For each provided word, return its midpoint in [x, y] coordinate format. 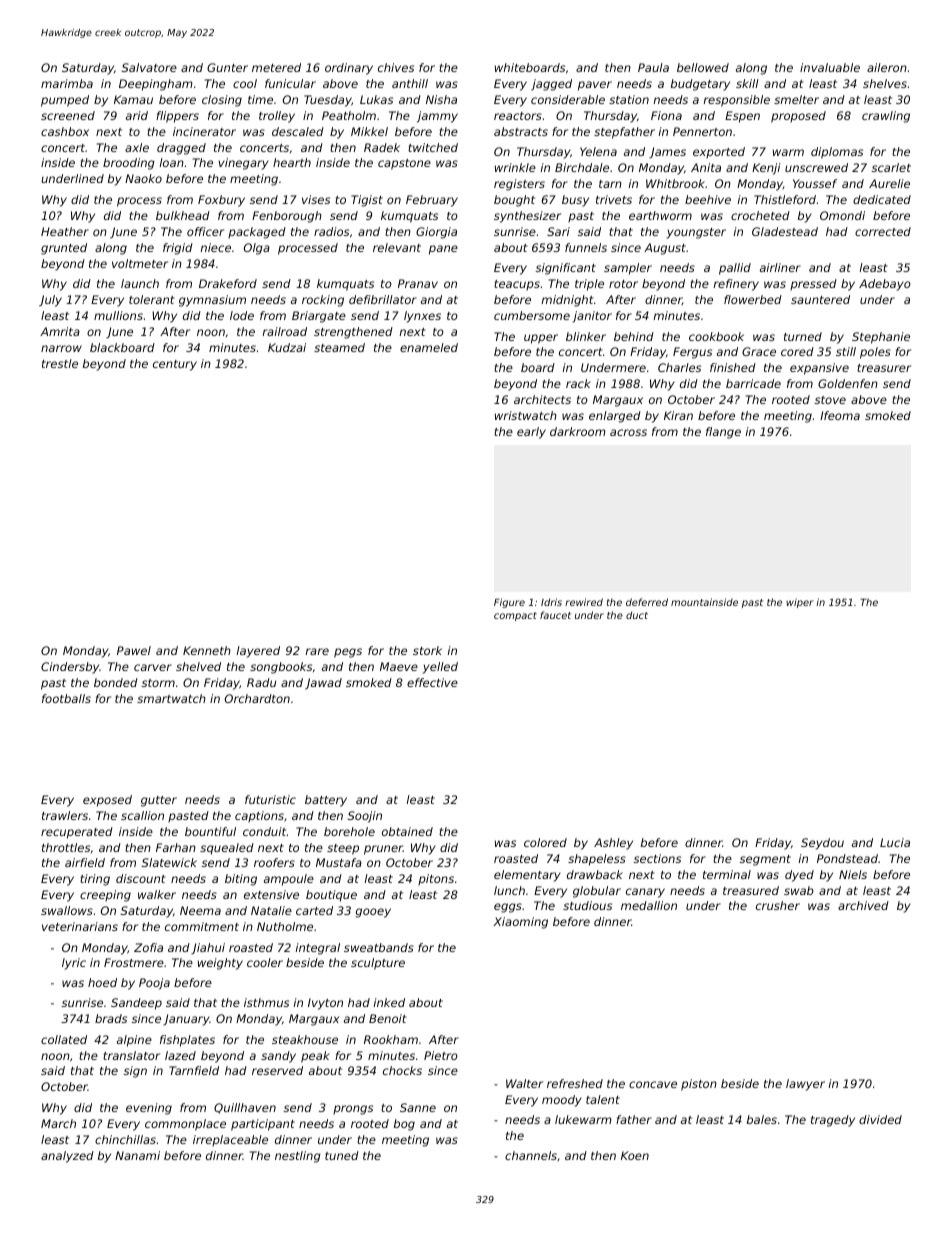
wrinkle [515, 167]
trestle [60, 363]
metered [276, 67]
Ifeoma [840, 415]
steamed [339, 347]
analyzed [67, 1157]
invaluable [830, 67]
